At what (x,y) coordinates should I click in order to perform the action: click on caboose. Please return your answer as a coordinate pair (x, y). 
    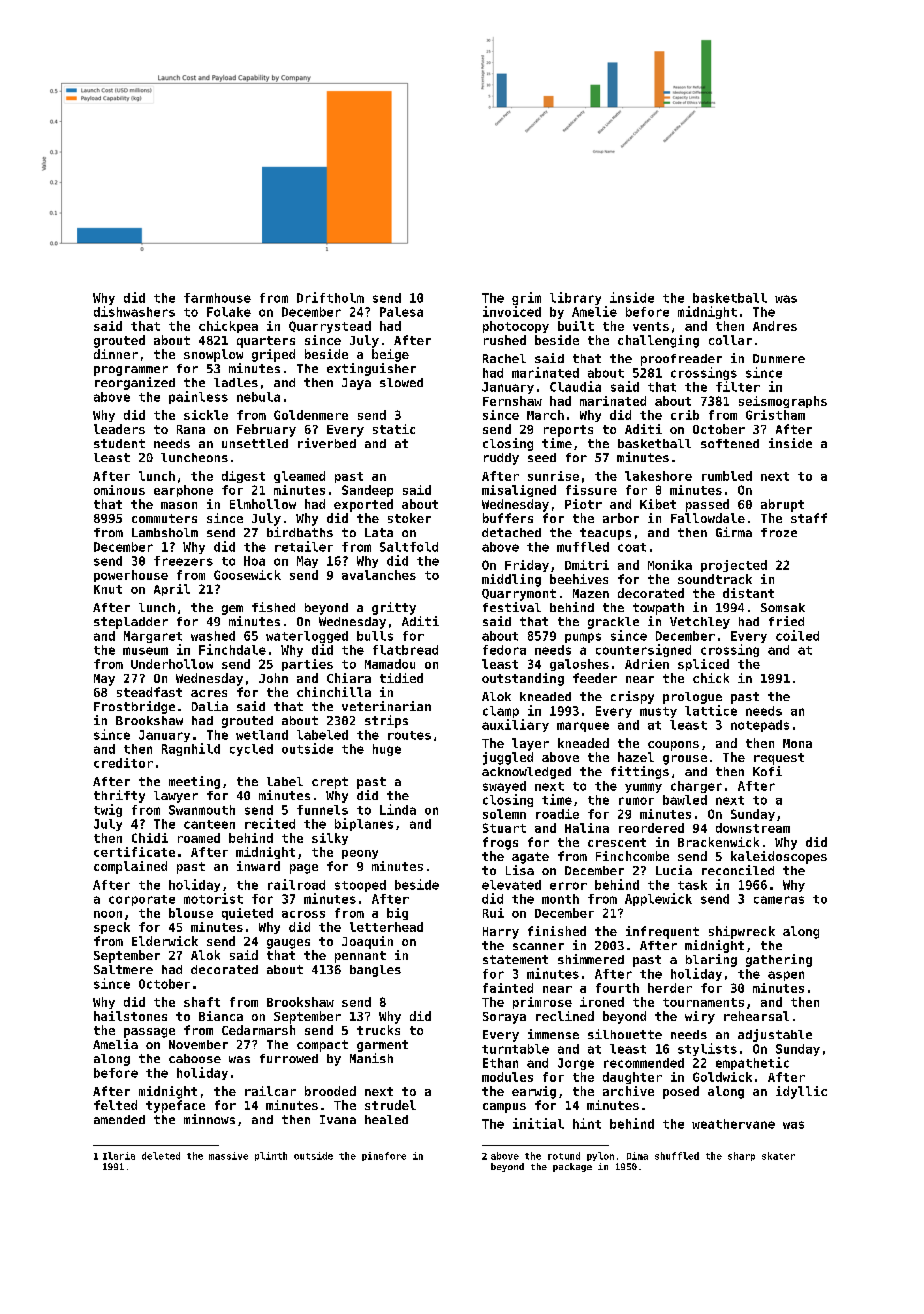
    Looking at the image, I should click on (195, 1058).
